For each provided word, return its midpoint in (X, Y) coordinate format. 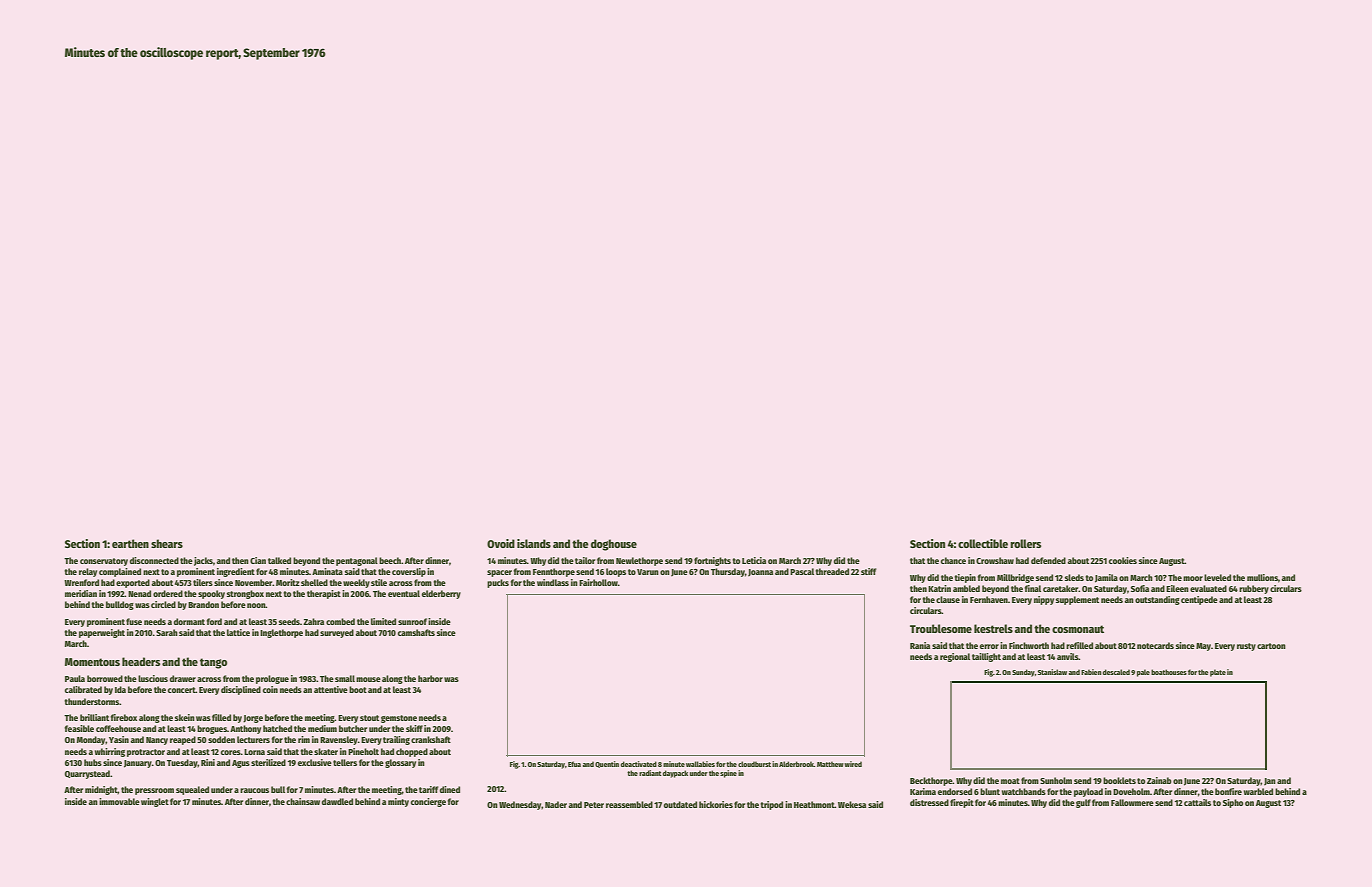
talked (279, 560)
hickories (716, 804)
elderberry (441, 594)
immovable (119, 801)
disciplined (241, 690)
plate (1218, 673)
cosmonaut (1078, 629)
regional (955, 657)
